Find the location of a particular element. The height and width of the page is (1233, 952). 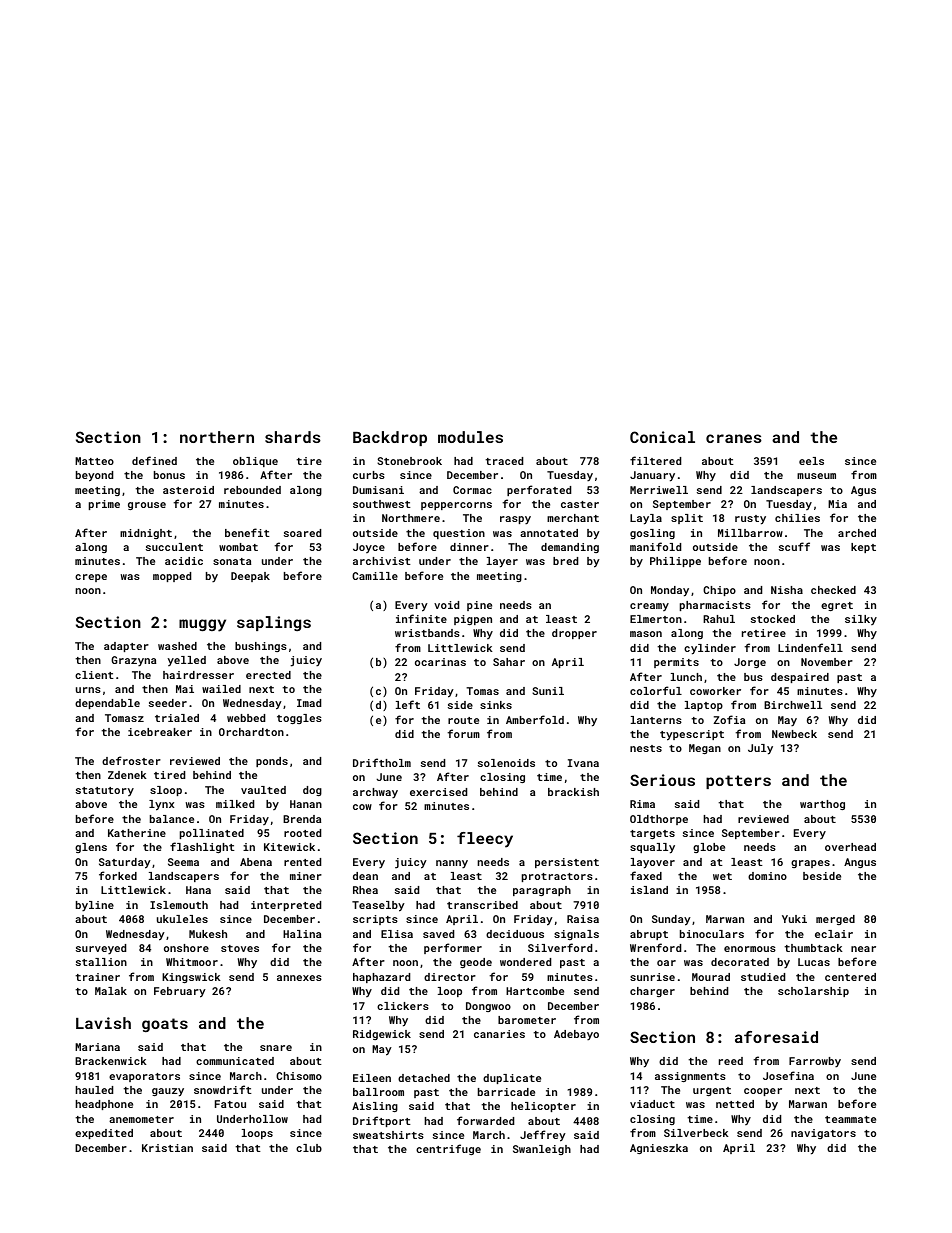

Dumisani is located at coordinates (378, 490).
